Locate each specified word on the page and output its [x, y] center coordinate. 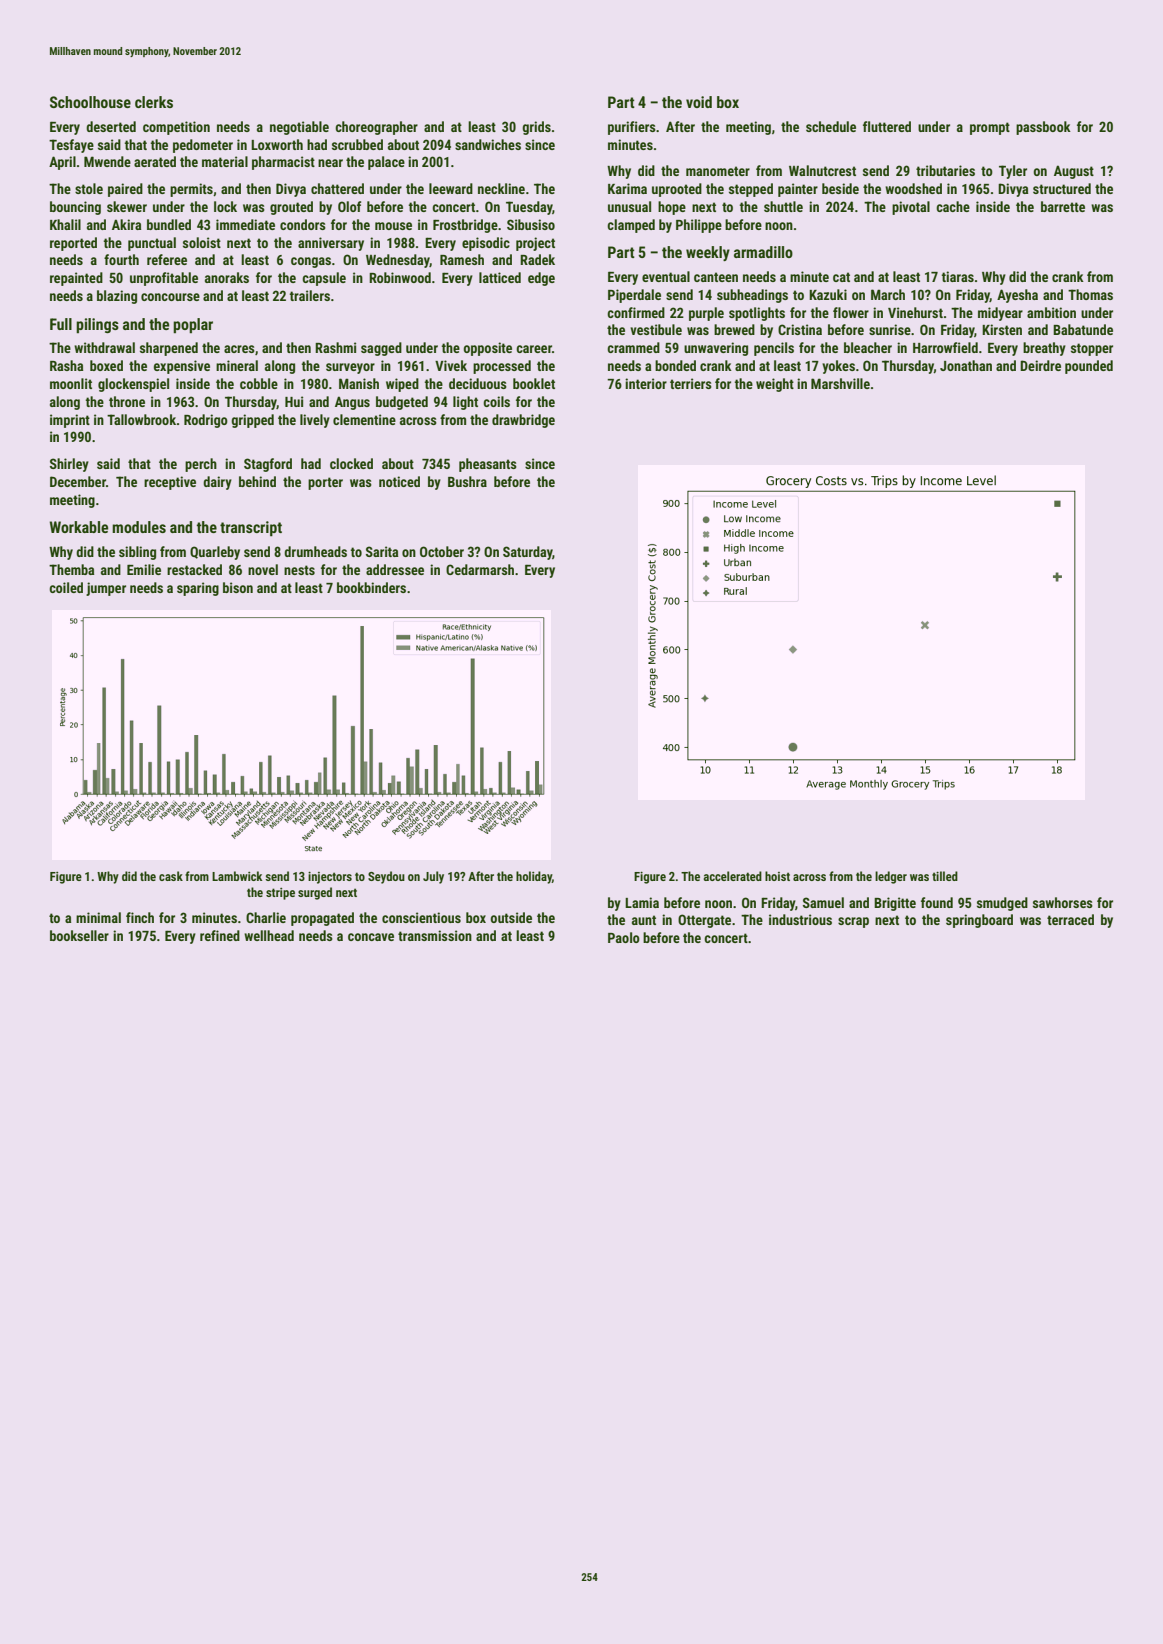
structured [1062, 188]
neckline [501, 188]
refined [220, 935]
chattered [337, 188]
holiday [534, 877]
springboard [979, 921]
